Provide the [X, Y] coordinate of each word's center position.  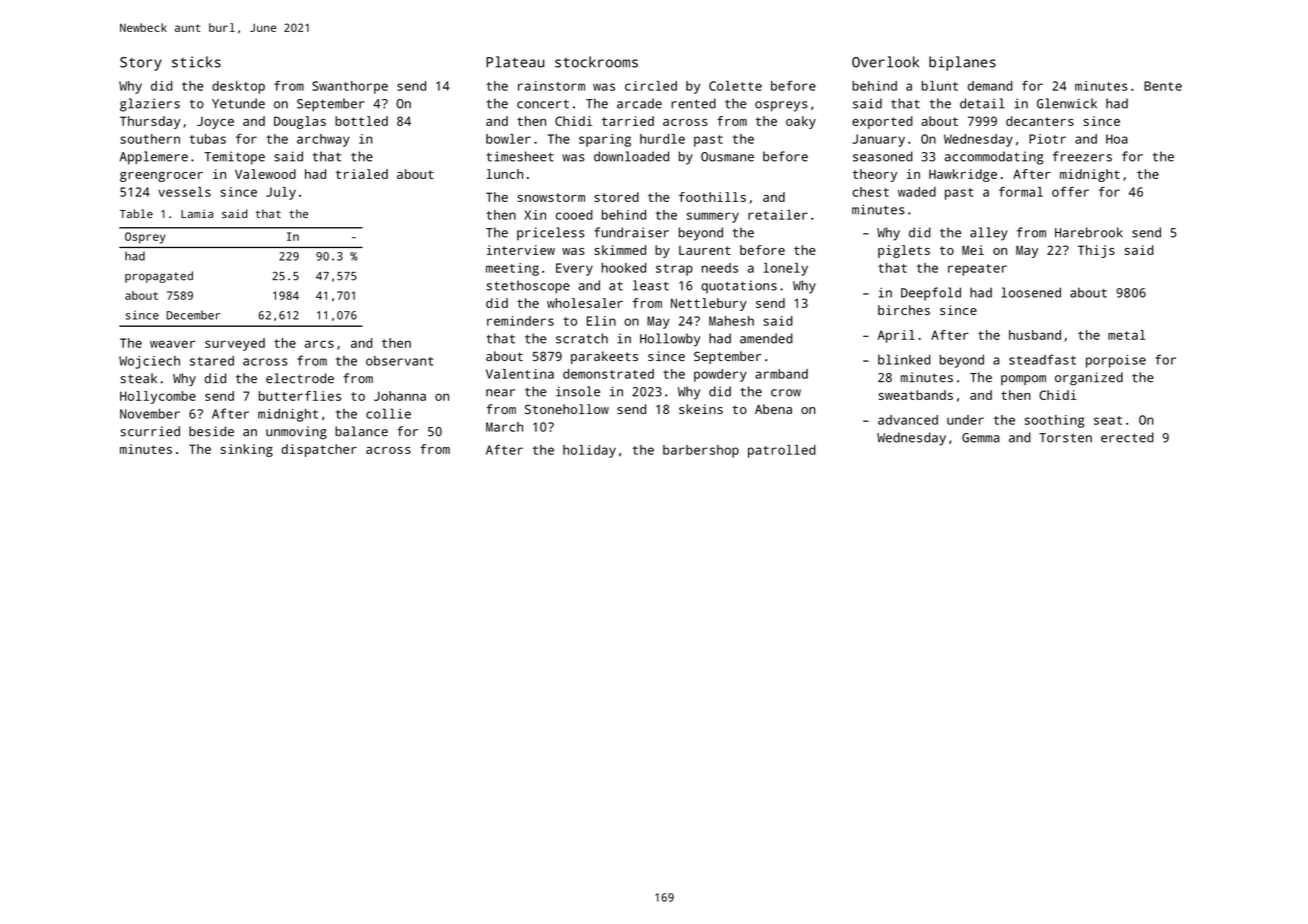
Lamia [197, 213]
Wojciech [149, 362]
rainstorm [551, 86]
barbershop [701, 451]
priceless [551, 233]
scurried [150, 431]
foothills [712, 197]
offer [1070, 192]
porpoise [1116, 361]
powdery [720, 375]
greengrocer [161, 177]
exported [882, 122]
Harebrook [1089, 232]
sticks [196, 62]
